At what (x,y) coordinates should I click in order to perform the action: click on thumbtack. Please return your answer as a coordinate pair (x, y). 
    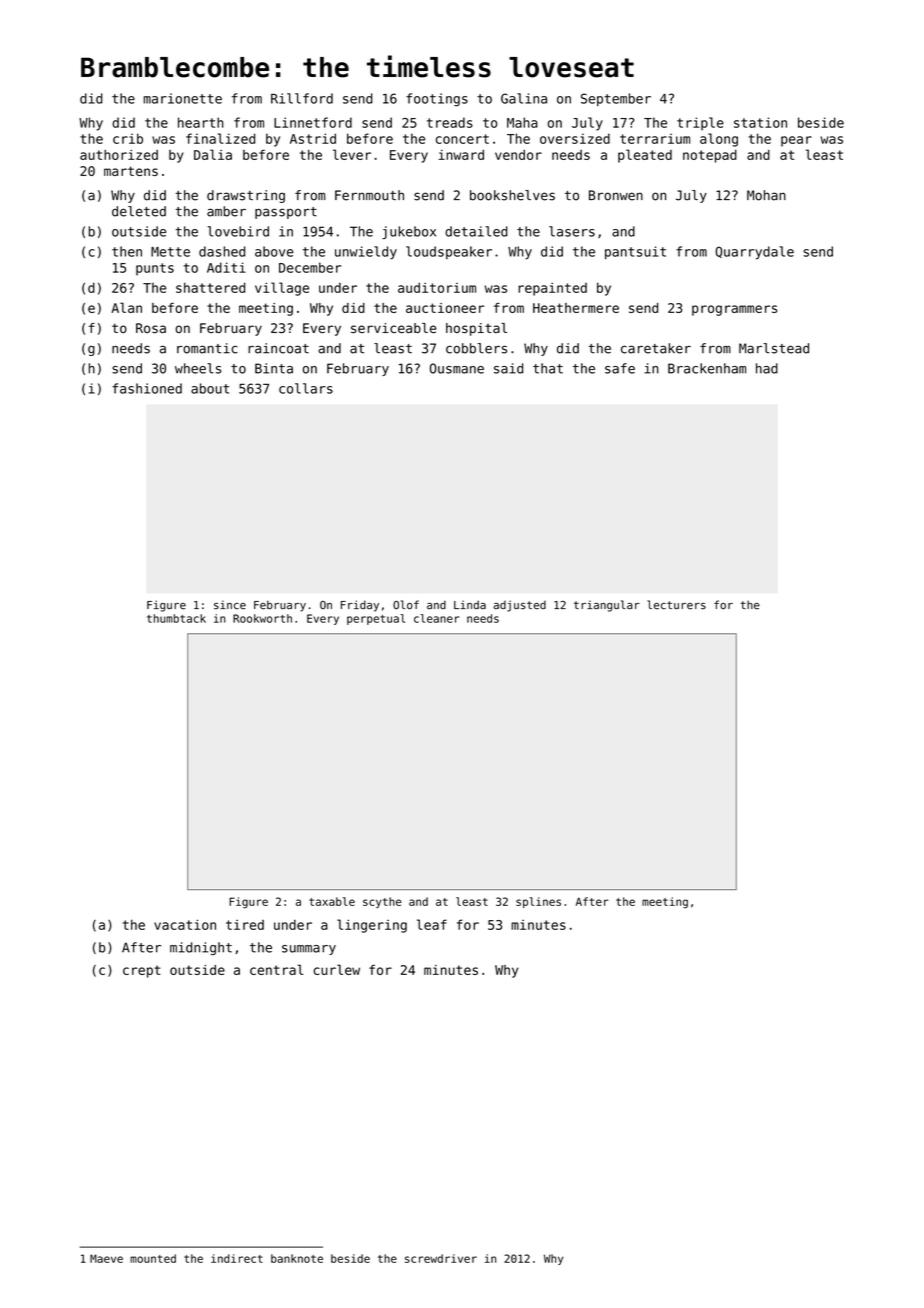
    Looking at the image, I should click on (176, 618).
